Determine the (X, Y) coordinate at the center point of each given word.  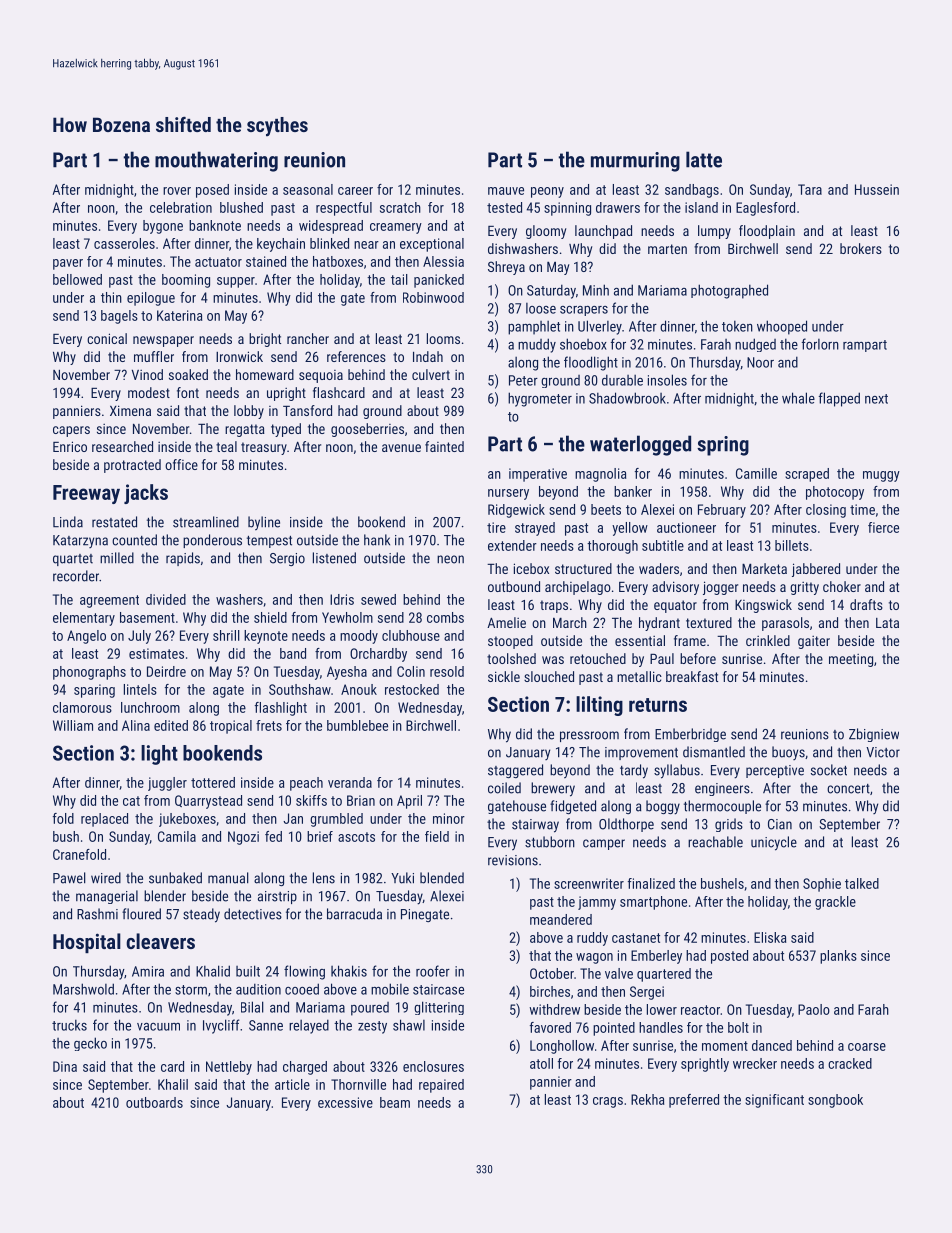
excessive (345, 1102)
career (355, 191)
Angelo (86, 637)
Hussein (877, 189)
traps (554, 606)
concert (848, 789)
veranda (350, 782)
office (181, 464)
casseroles (124, 243)
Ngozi (243, 838)
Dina (65, 1066)
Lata (887, 623)
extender (512, 545)
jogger (720, 588)
